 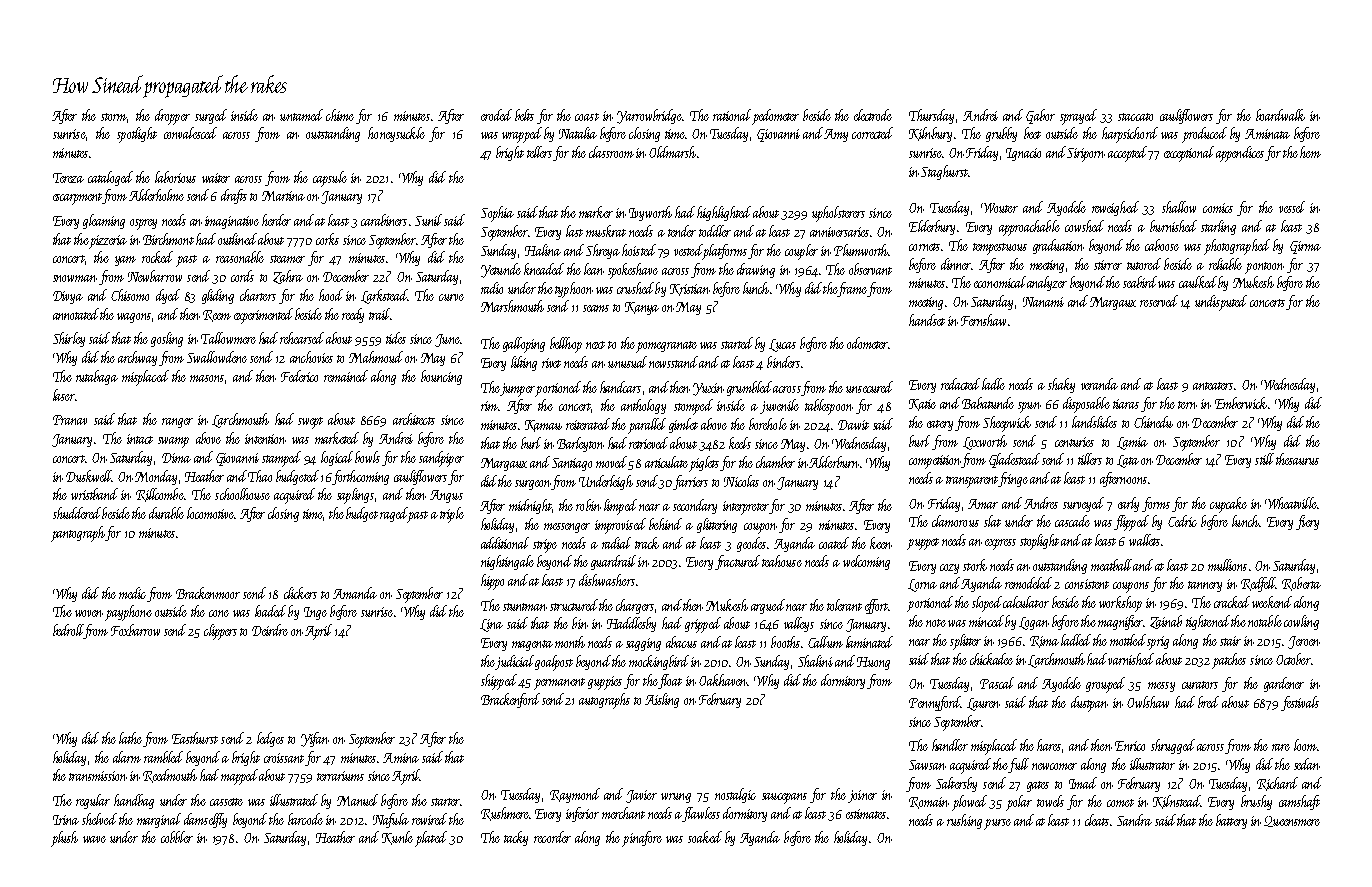 What do you see at coordinates (649, 116) in the document?
I see `Yarrowbridge` at bounding box center [649, 116].
